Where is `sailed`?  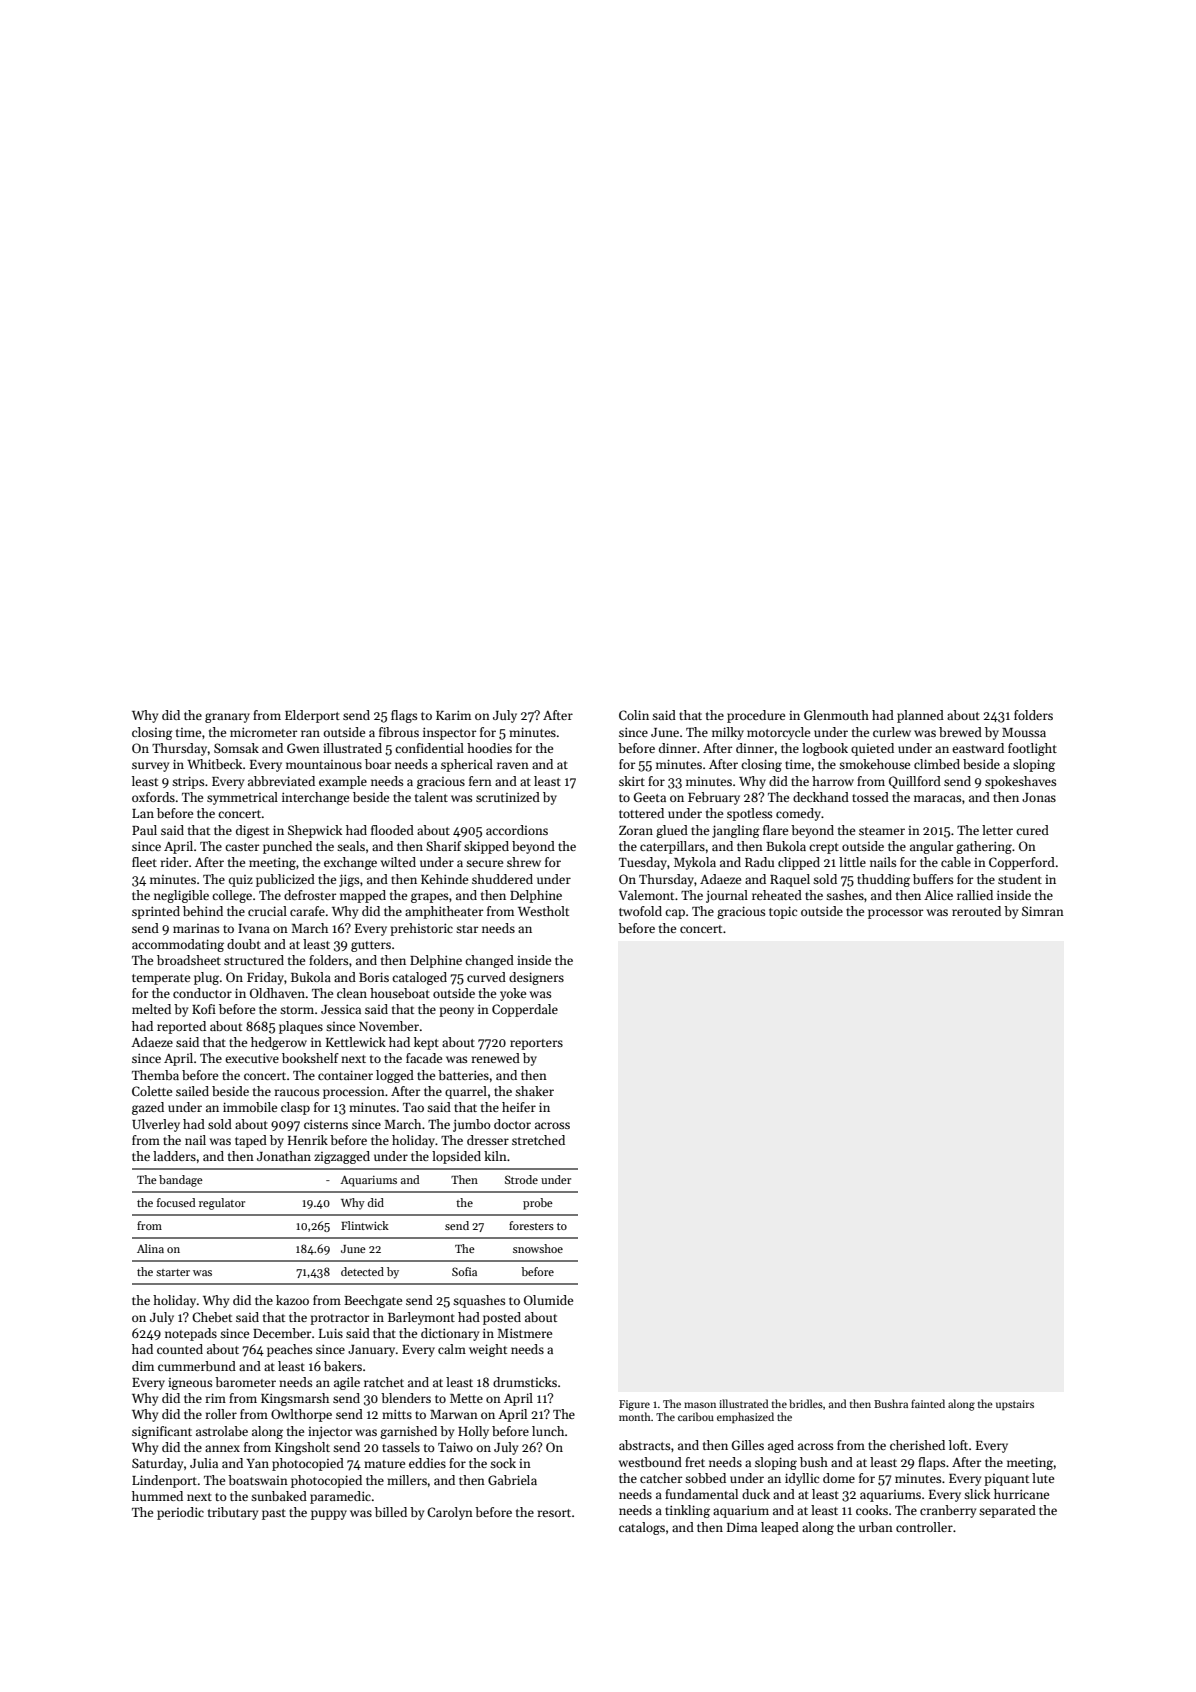 sailed is located at coordinates (192, 1091).
